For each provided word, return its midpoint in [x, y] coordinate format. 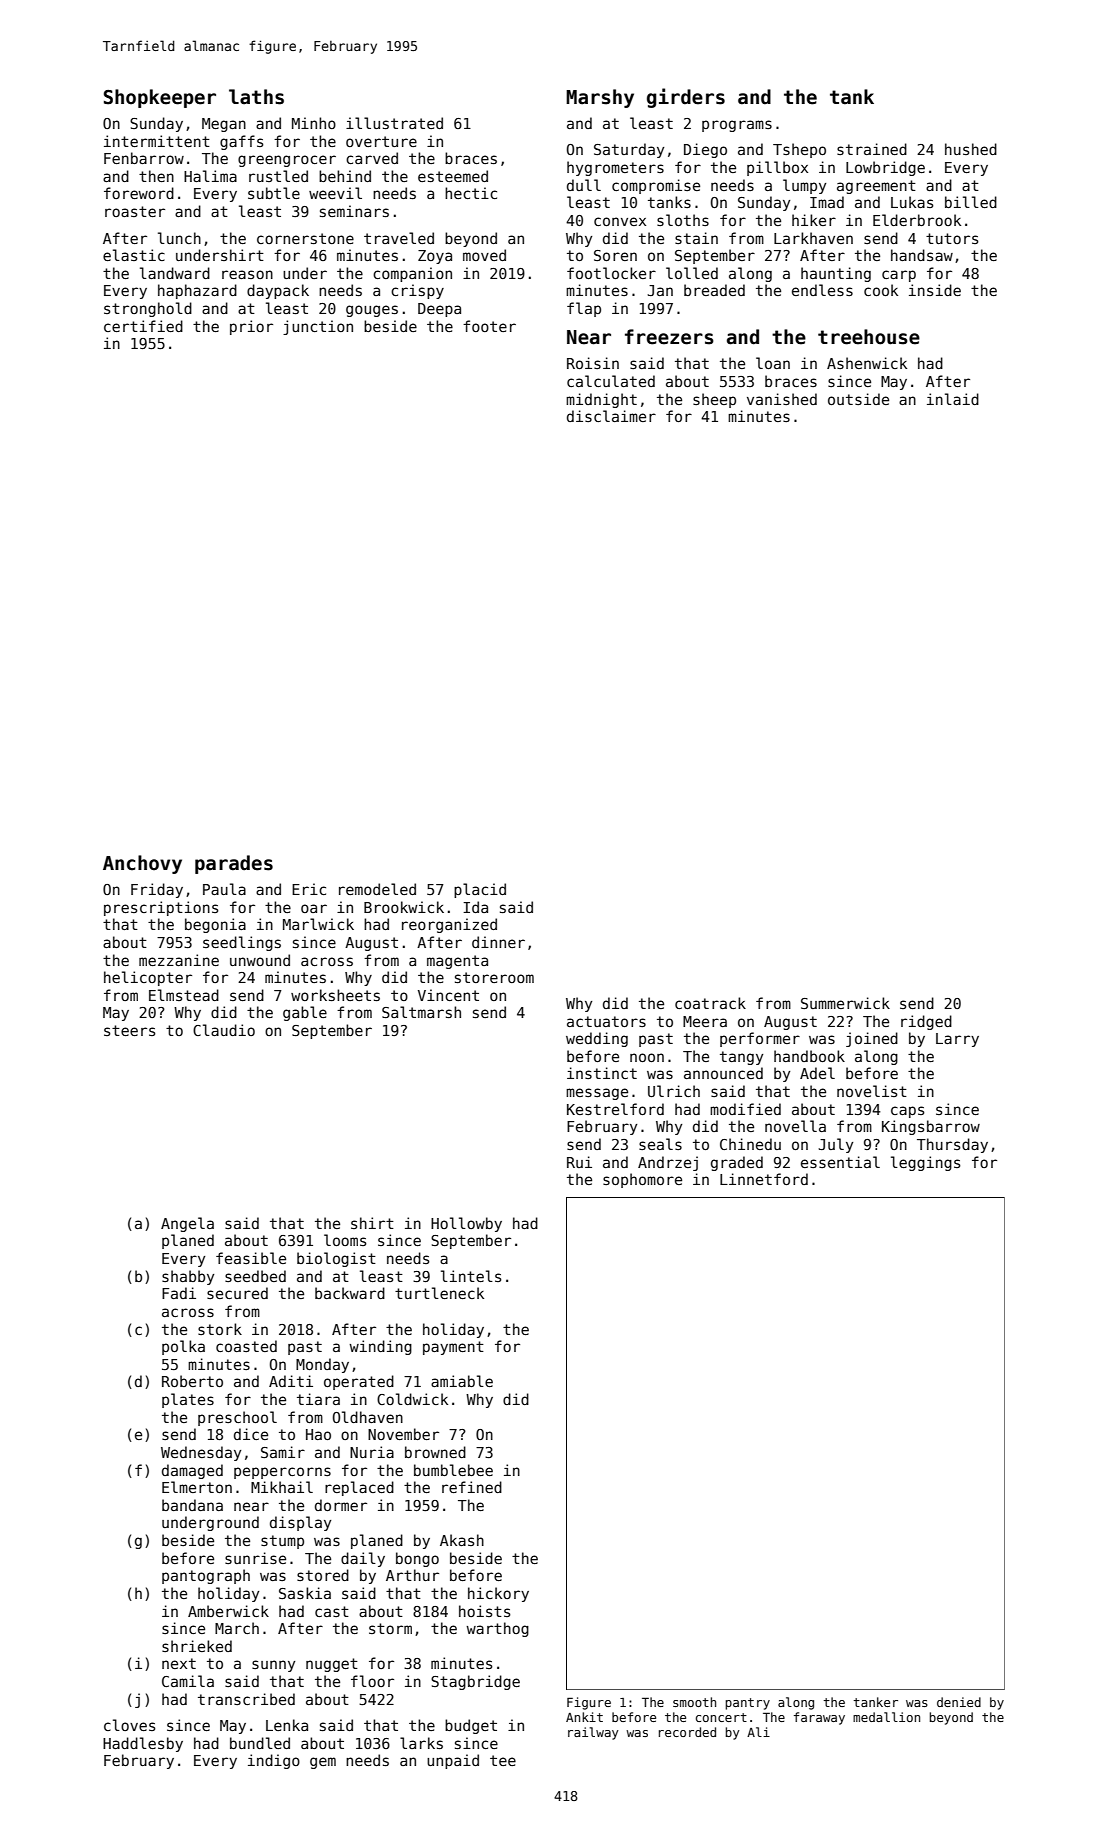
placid [480, 890]
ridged [926, 1022]
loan [773, 363]
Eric [309, 889]
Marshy [600, 98]
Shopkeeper [160, 98]
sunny [273, 1666]
